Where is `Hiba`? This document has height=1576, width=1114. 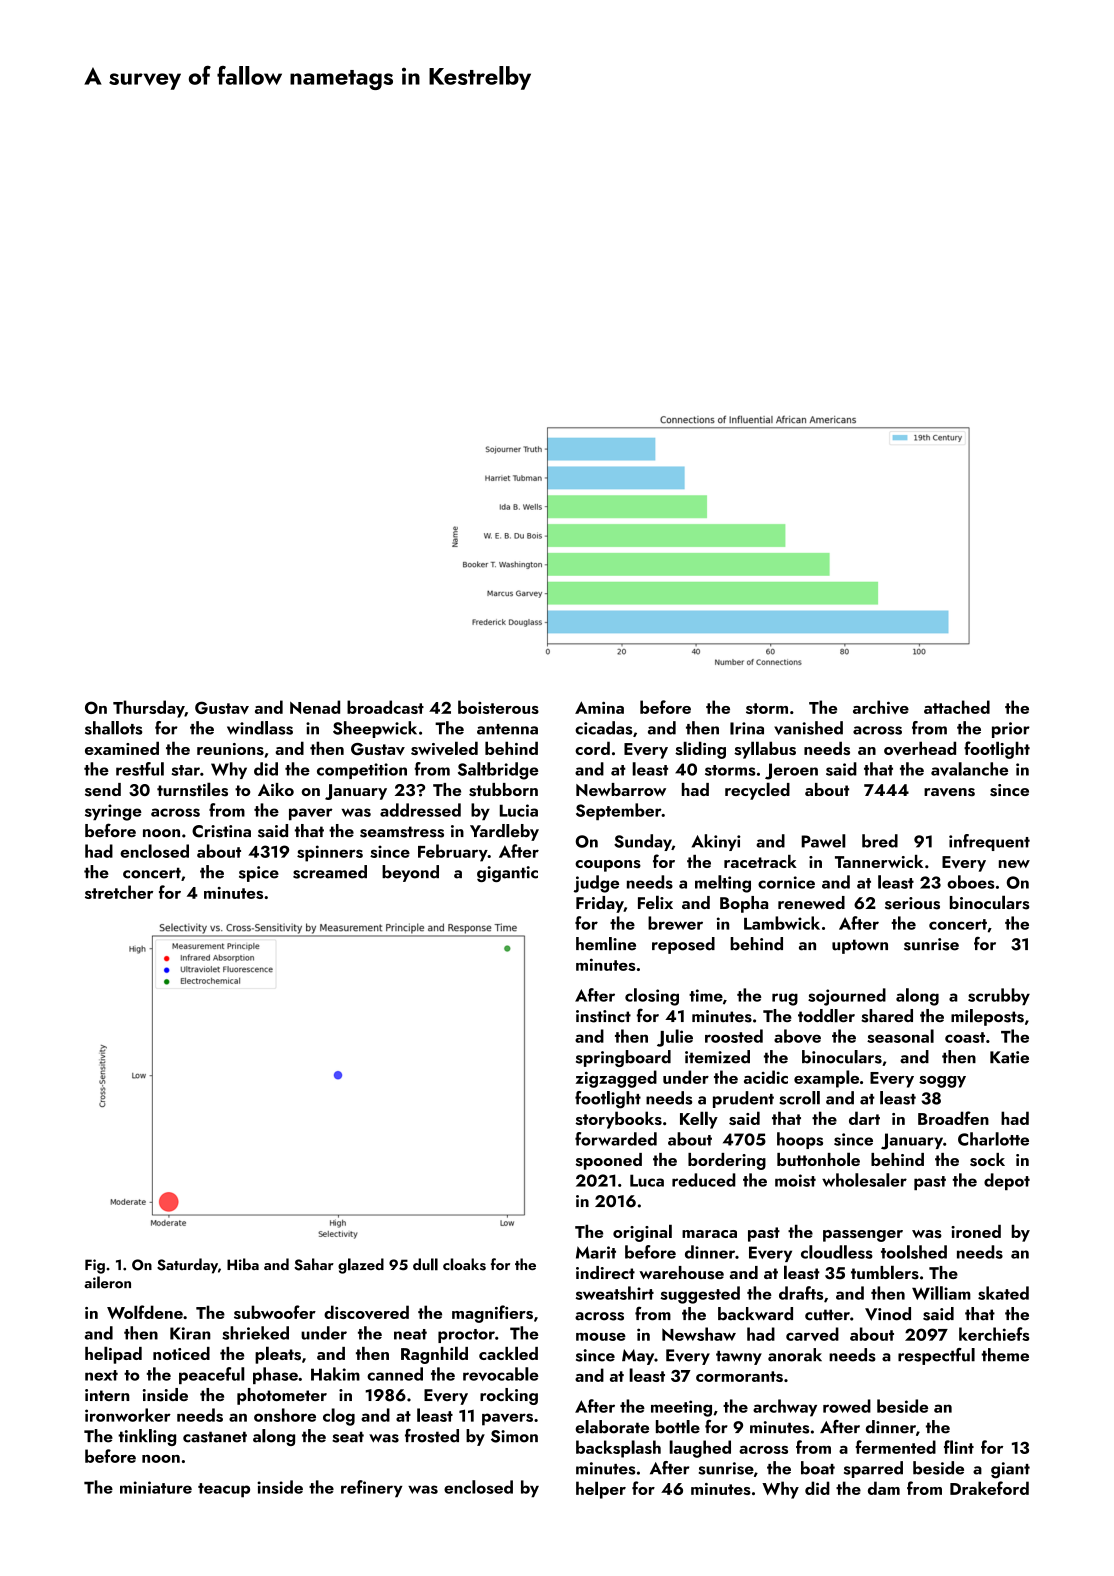
Hiba is located at coordinates (243, 1264).
